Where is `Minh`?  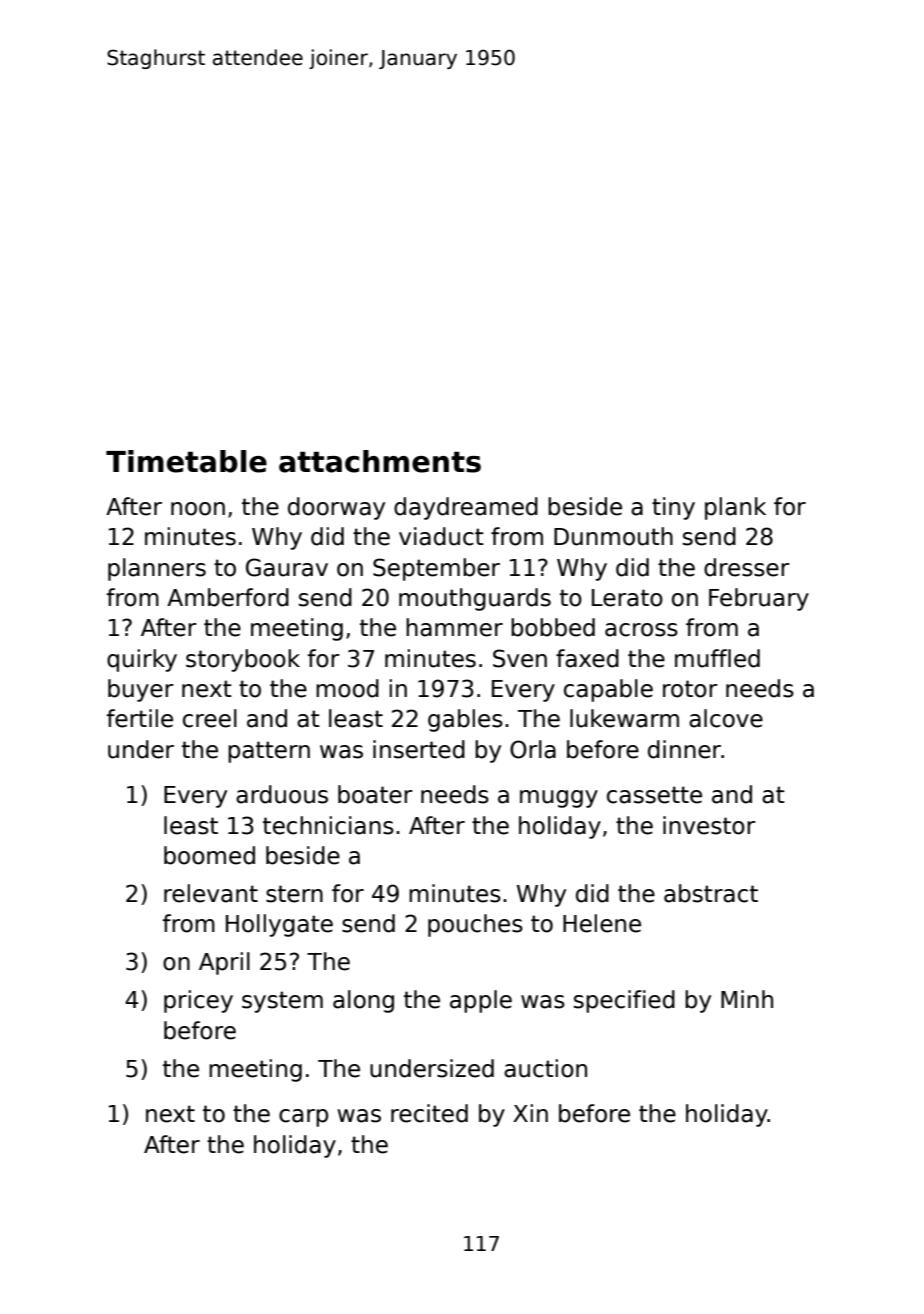 Minh is located at coordinates (747, 999).
